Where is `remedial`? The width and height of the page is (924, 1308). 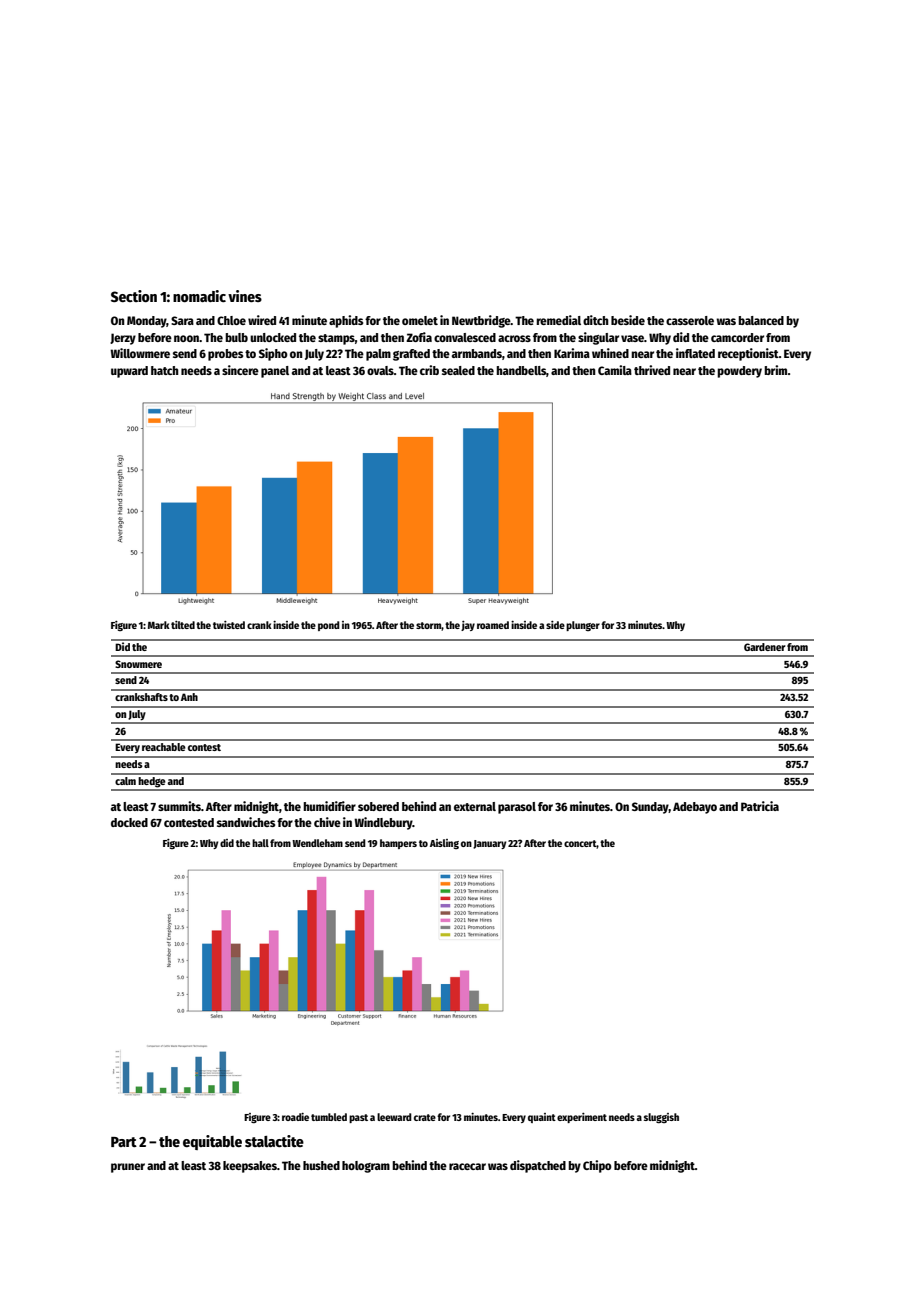
remedial is located at coordinates (558, 320).
